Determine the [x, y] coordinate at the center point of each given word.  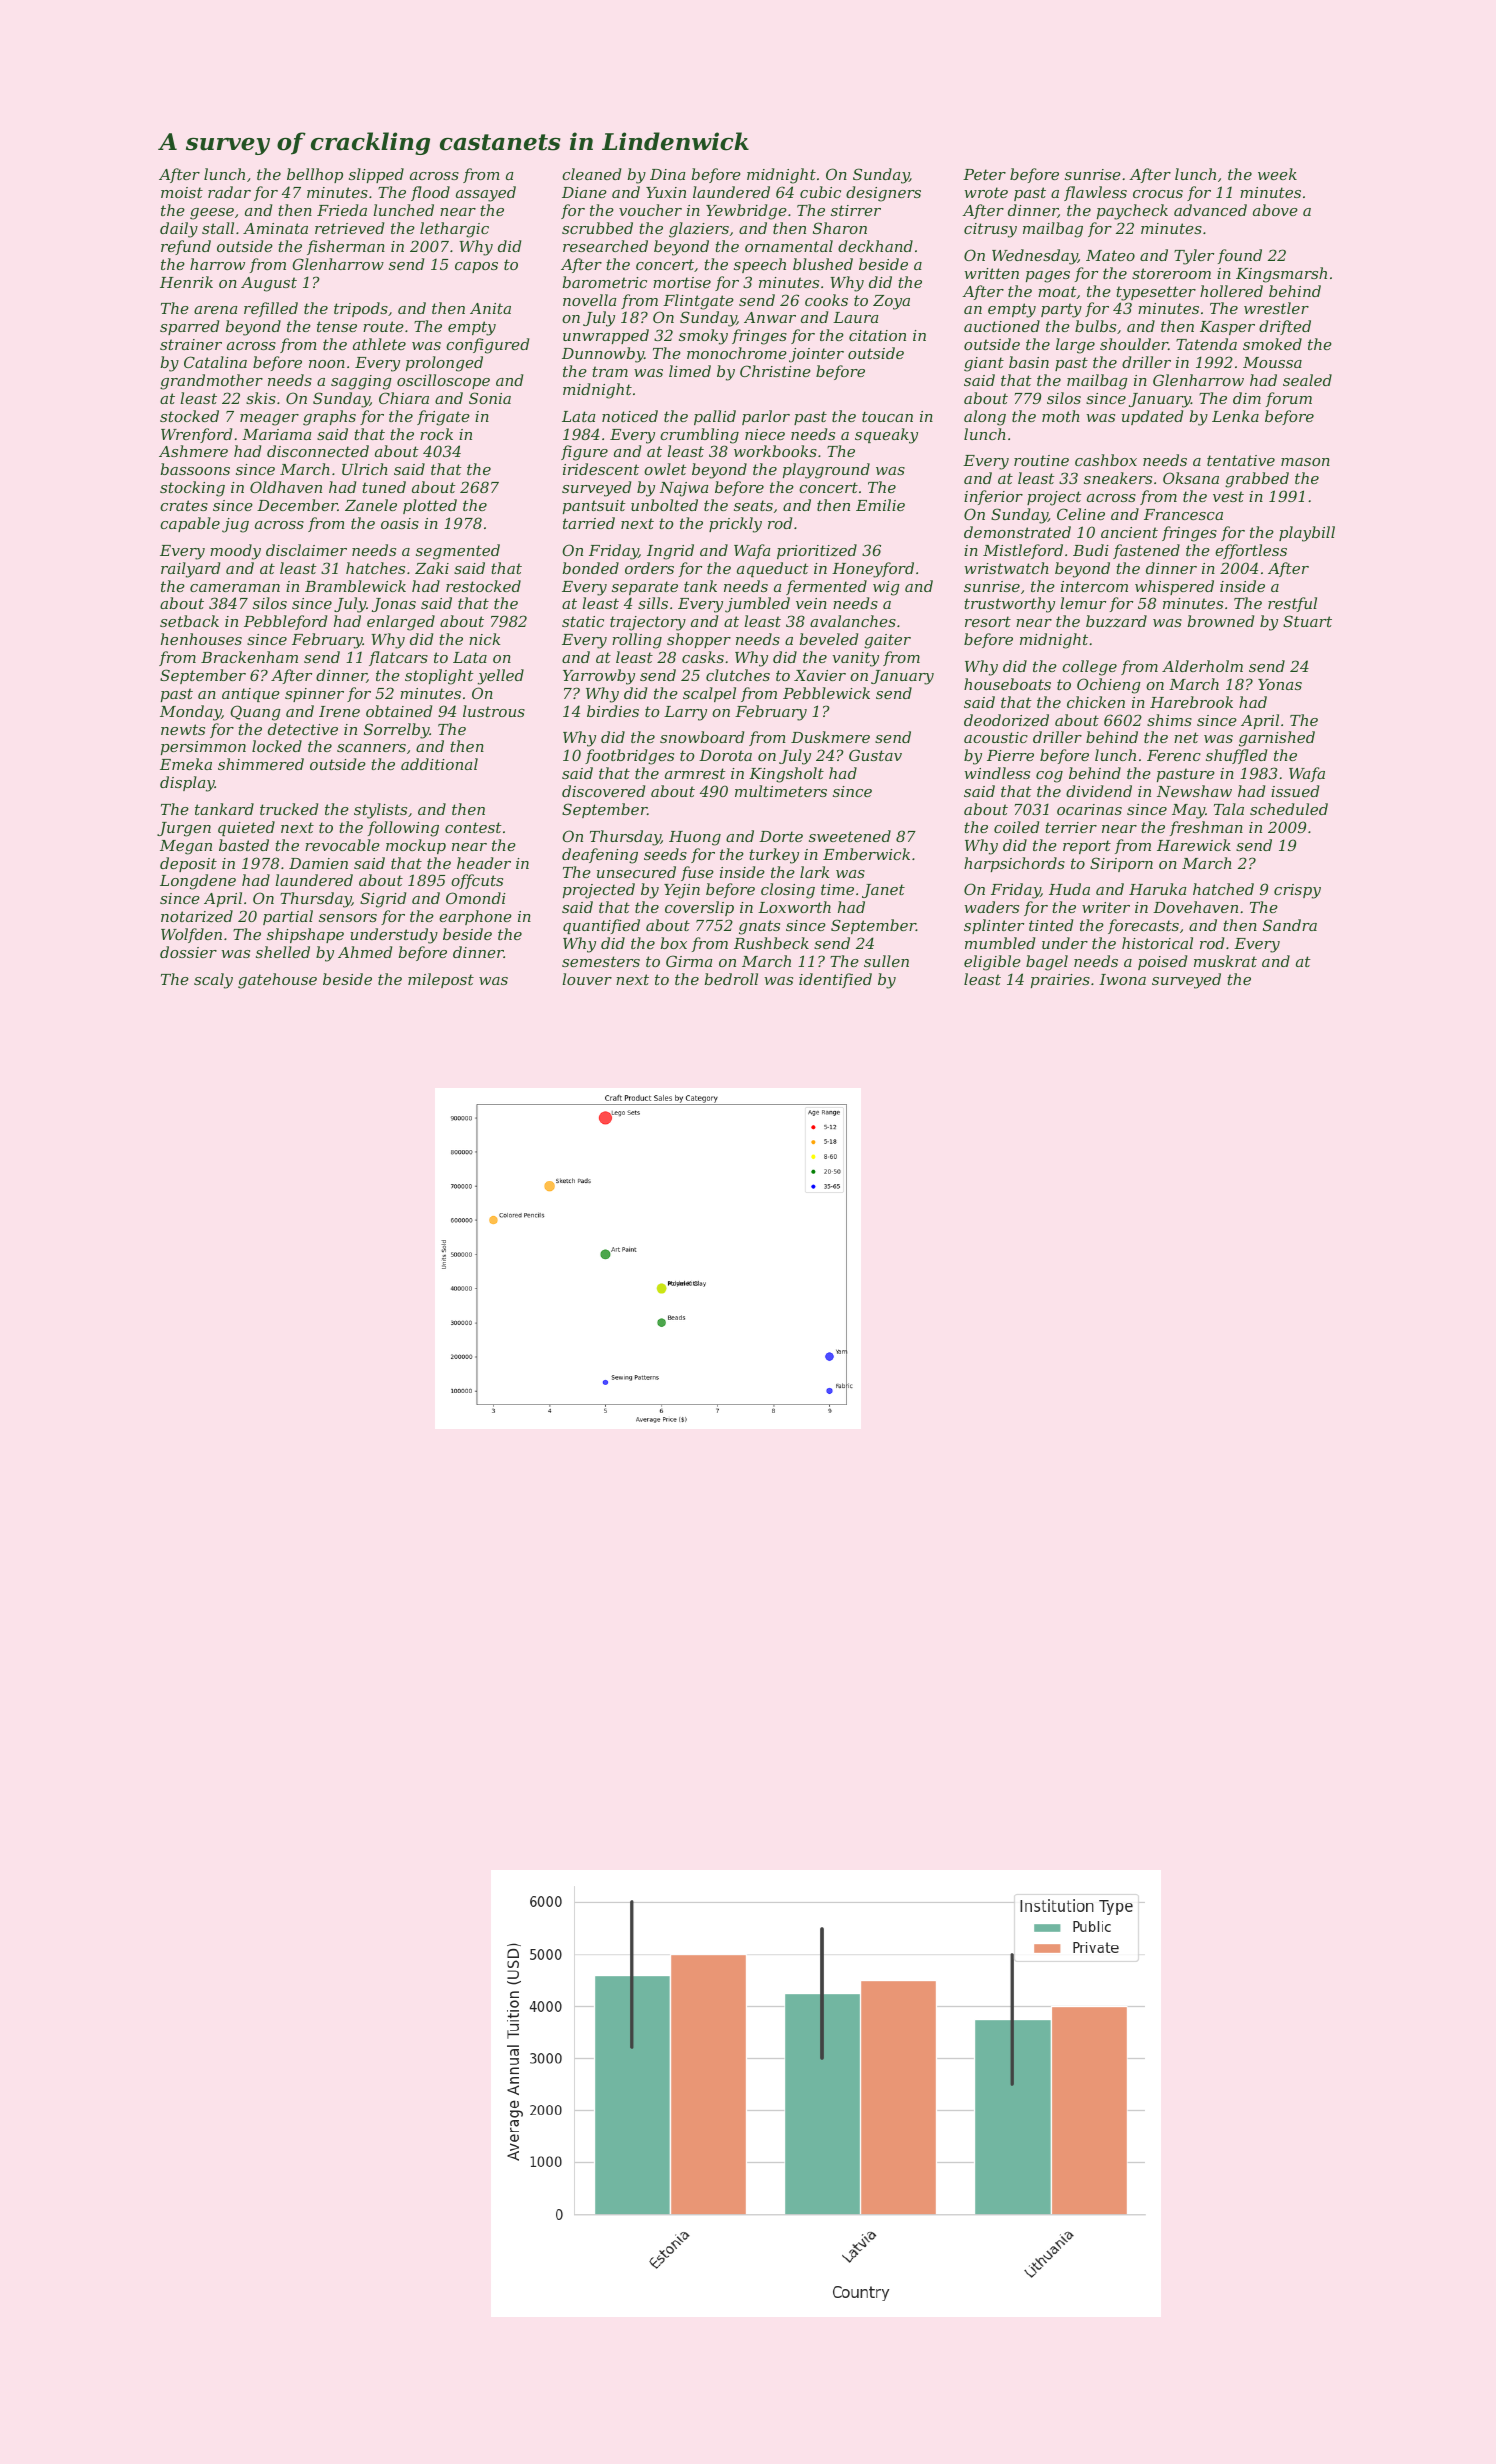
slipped [376, 175]
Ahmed [365, 952]
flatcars [398, 658]
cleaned [591, 174]
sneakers [1118, 478]
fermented [826, 587]
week [1277, 174]
